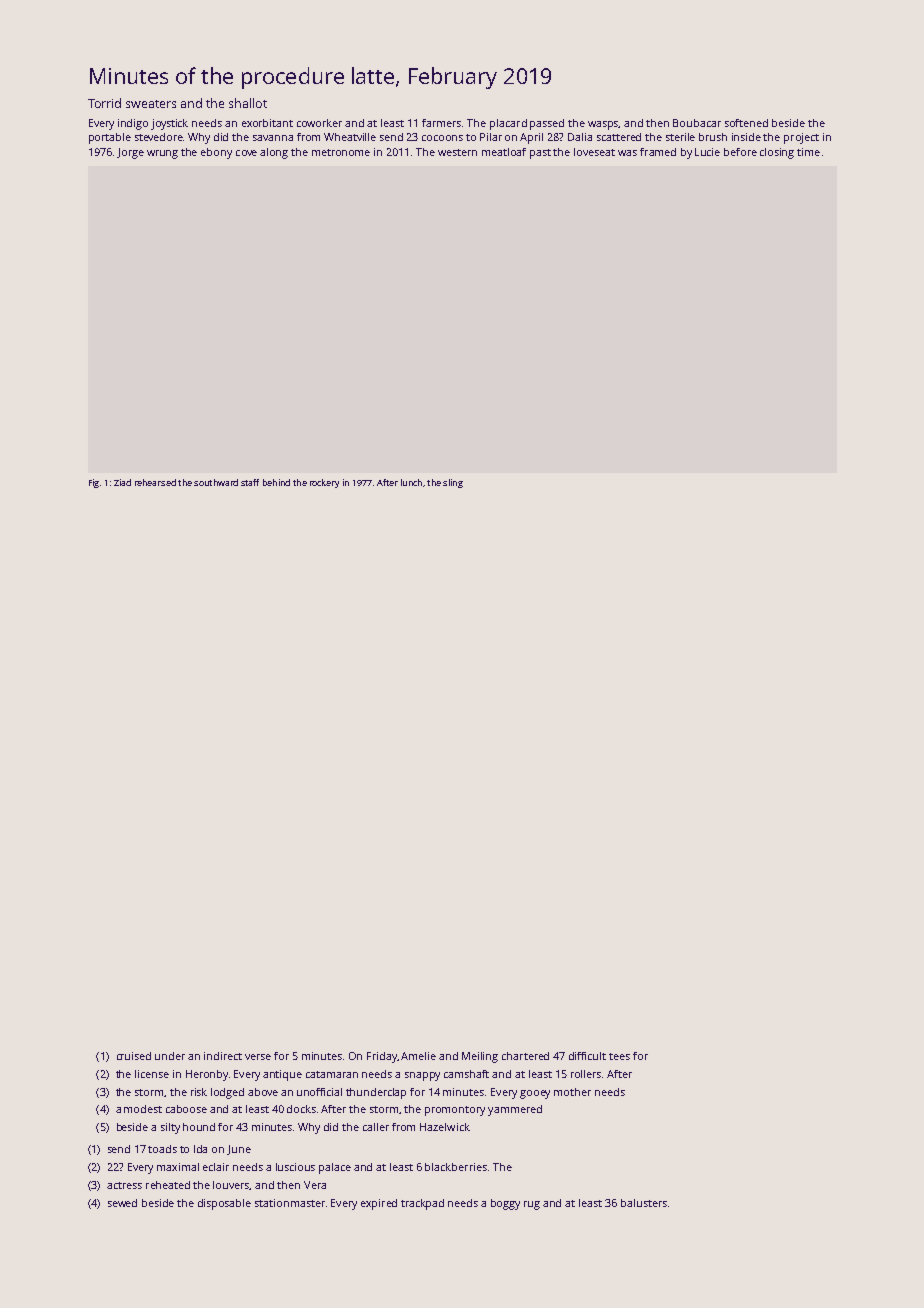 This screenshot has width=924, height=1308. I want to click on Jorge, so click(130, 153).
